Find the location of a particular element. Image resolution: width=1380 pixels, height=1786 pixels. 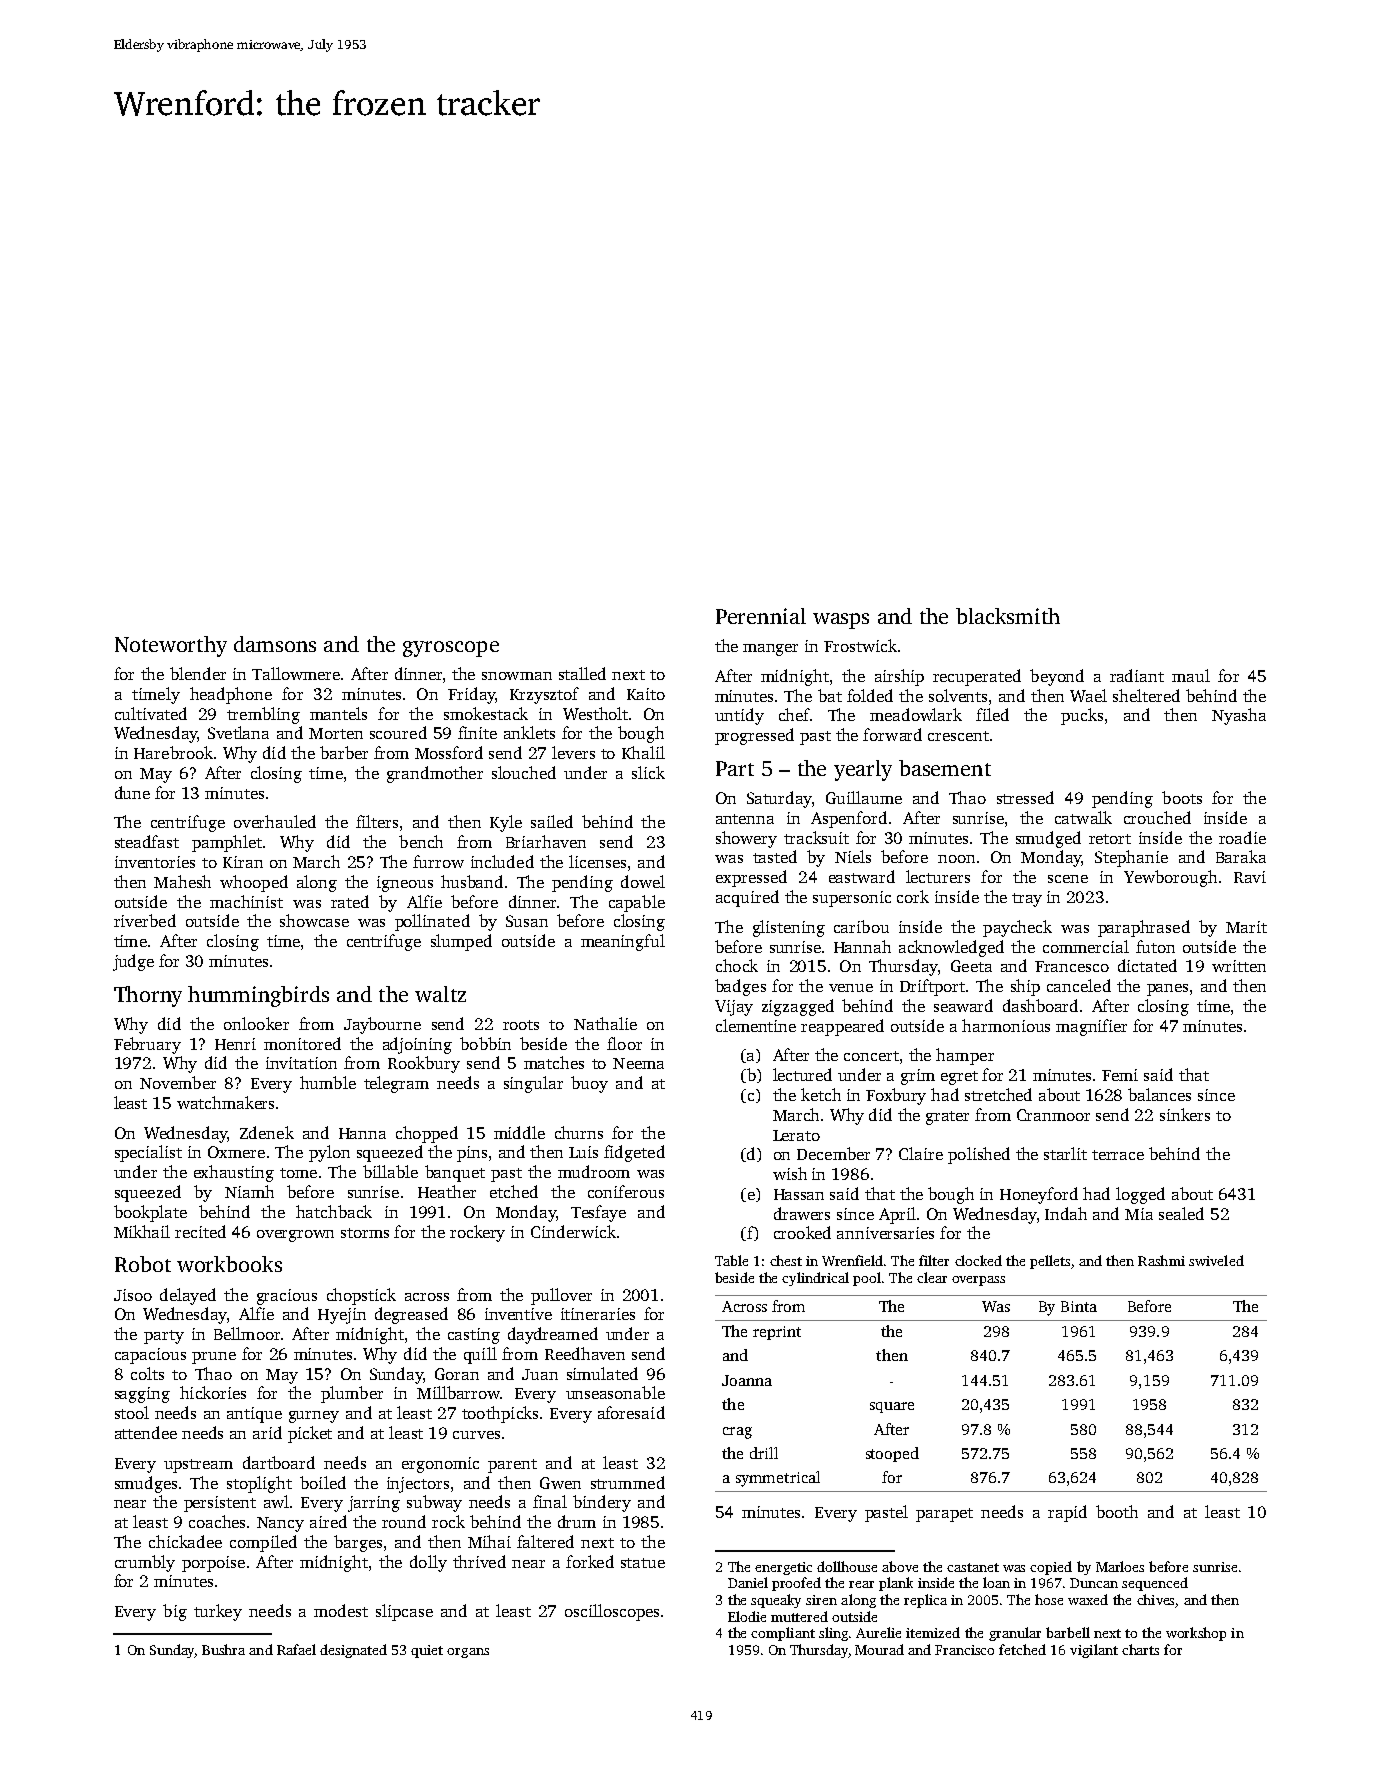

Rashmi is located at coordinates (1161, 1260).
